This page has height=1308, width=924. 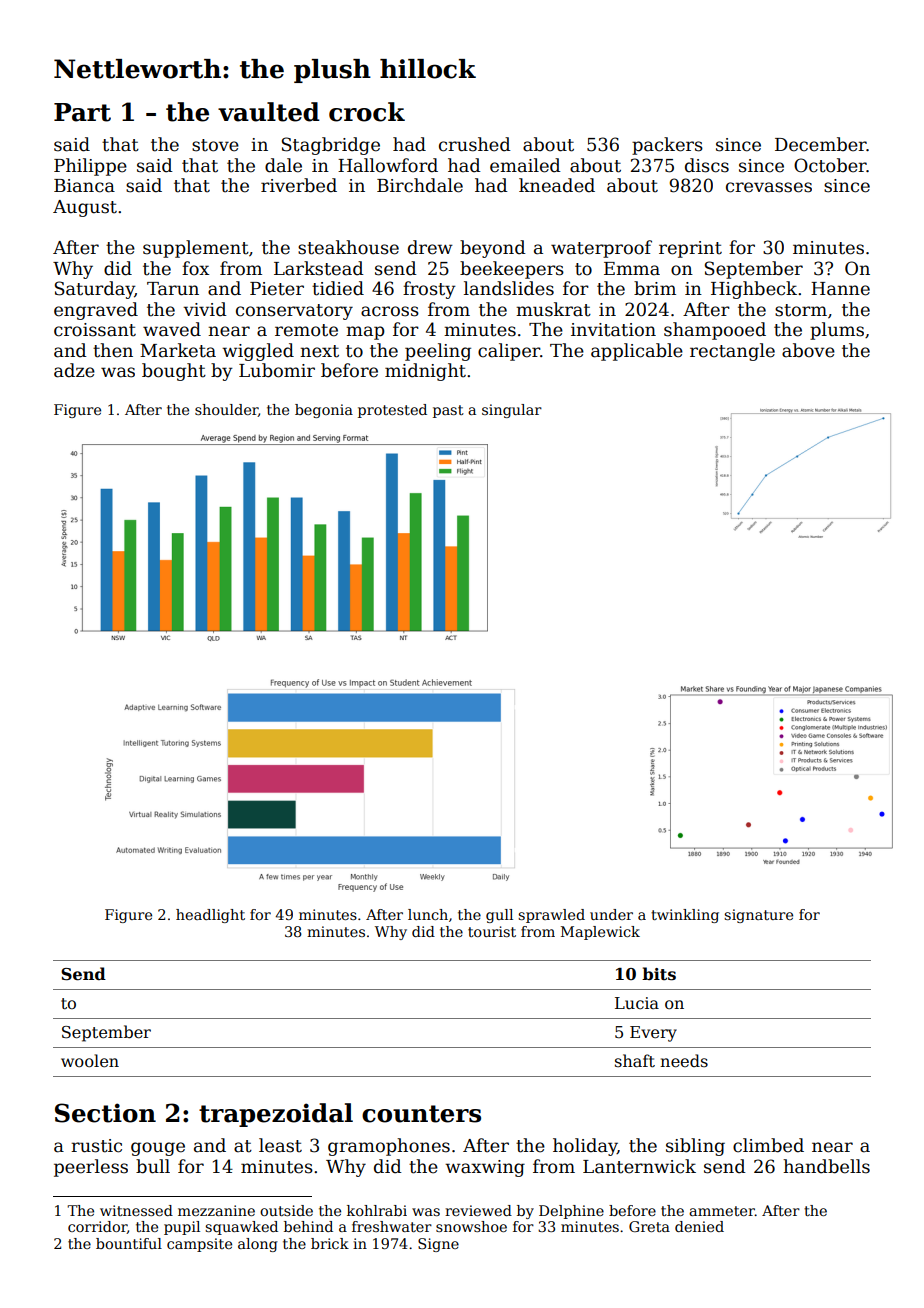 I want to click on kneaded, so click(x=557, y=185).
